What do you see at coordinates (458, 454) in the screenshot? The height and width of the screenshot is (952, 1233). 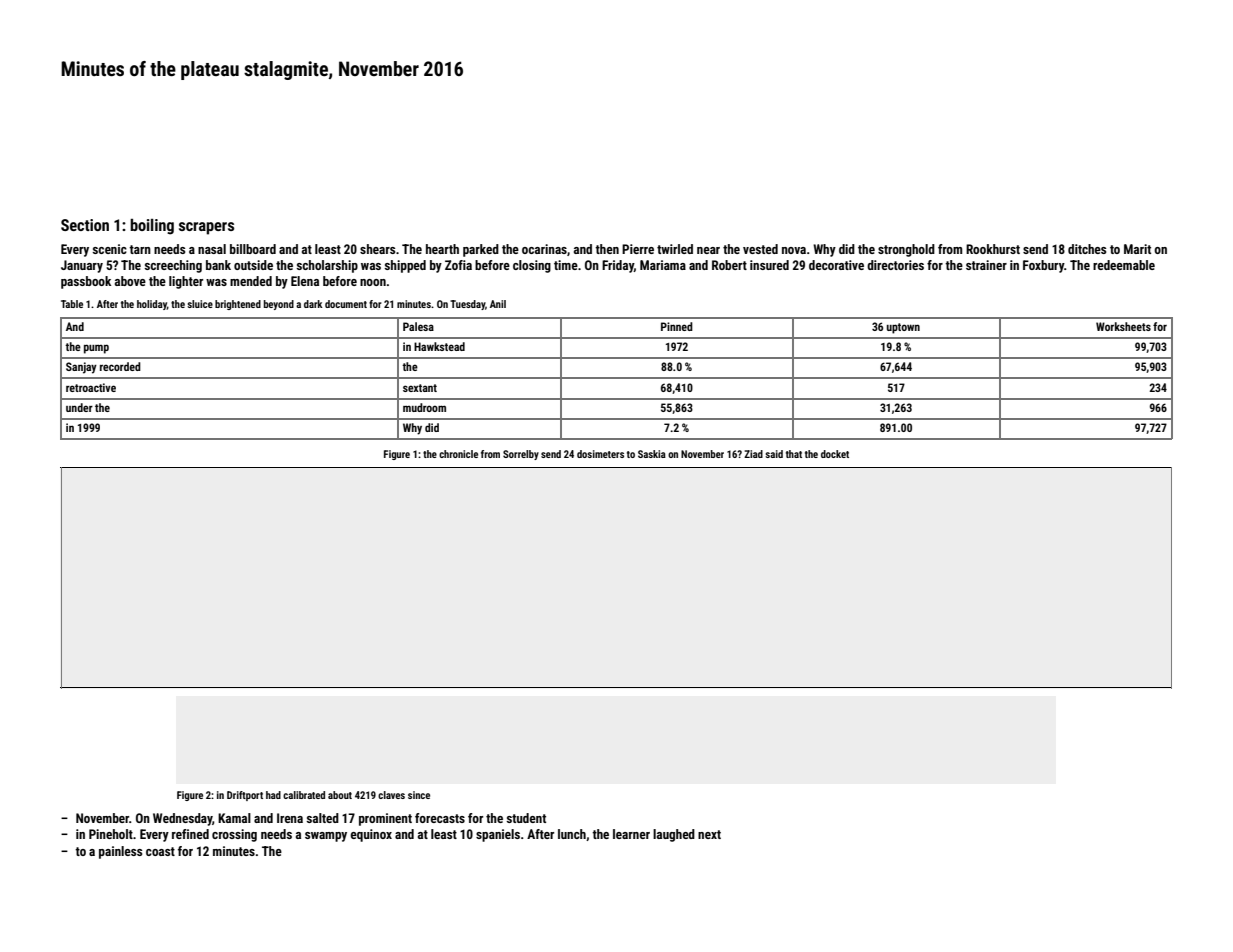 I see `chronicle` at bounding box center [458, 454].
